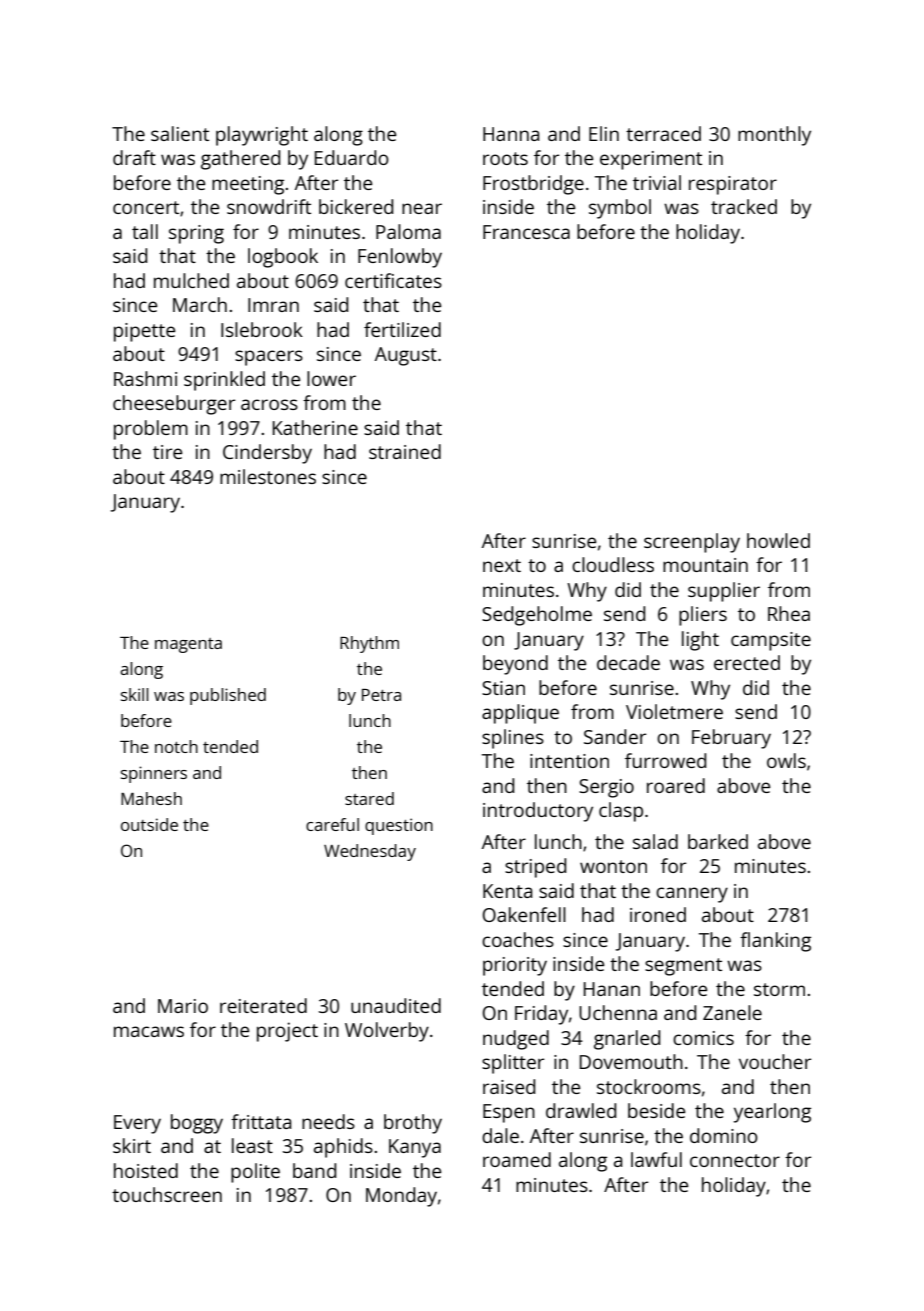 The image size is (924, 1311). Describe the element at coordinates (718, 841) in the page. I see `barked` at that location.
